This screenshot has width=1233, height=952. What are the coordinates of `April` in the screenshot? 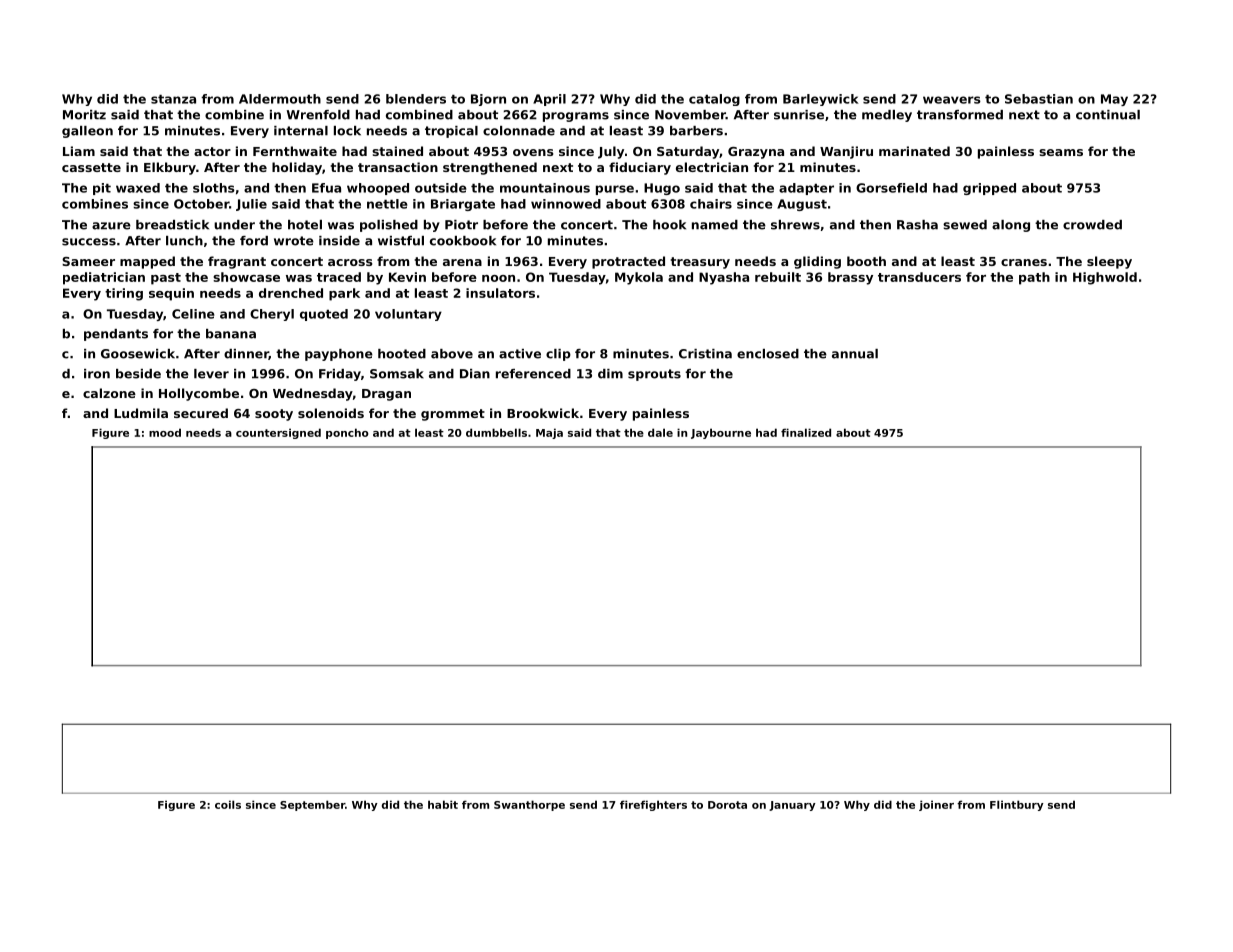 It's located at (549, 100).
